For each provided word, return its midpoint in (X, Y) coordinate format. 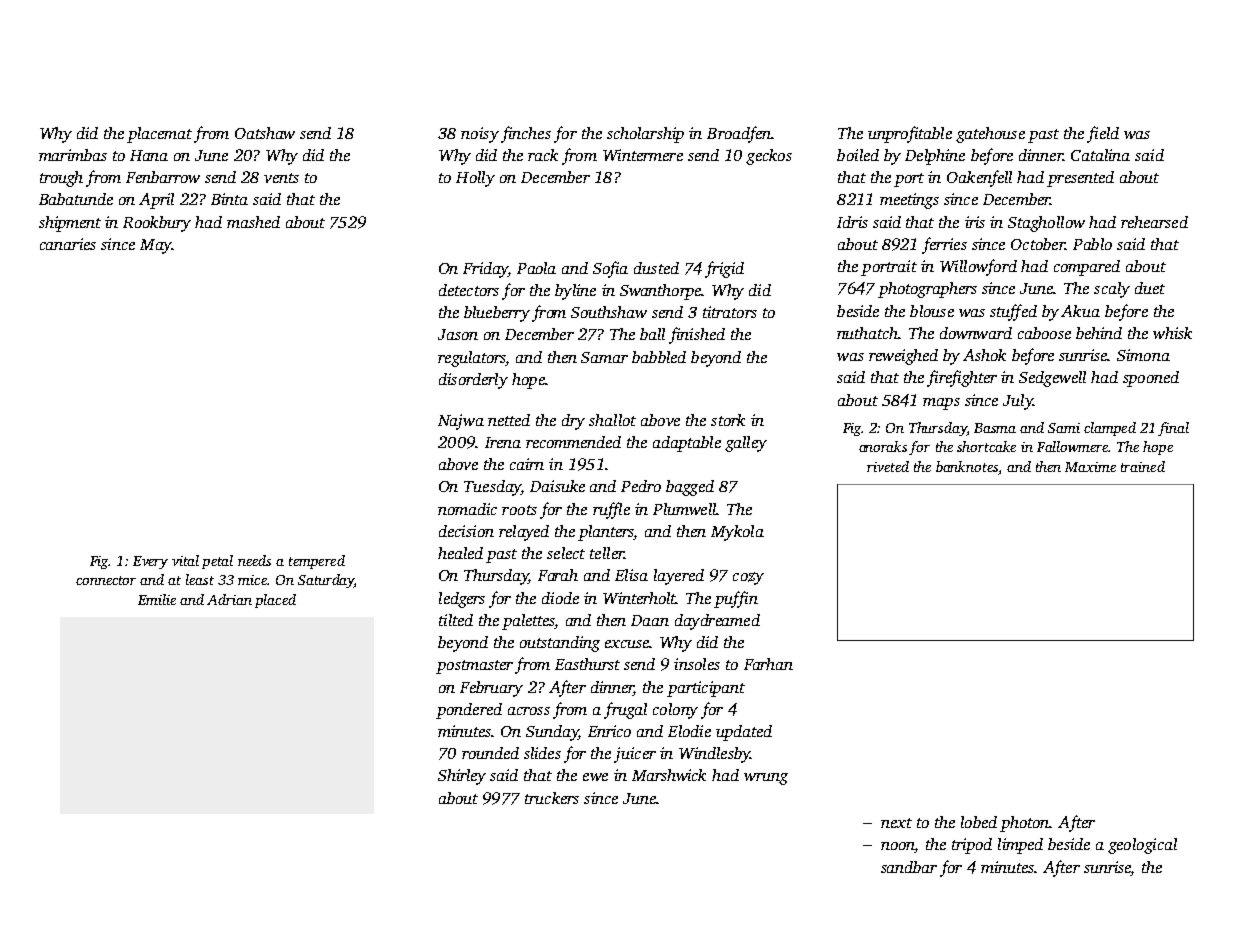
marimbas (73, 155)
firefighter (962, 378)
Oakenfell (979, 178)
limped (1020, 846)
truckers (552, 798)
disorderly (473, 381)
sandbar (909, 867)
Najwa (461, 422)
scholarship (645, 135)
